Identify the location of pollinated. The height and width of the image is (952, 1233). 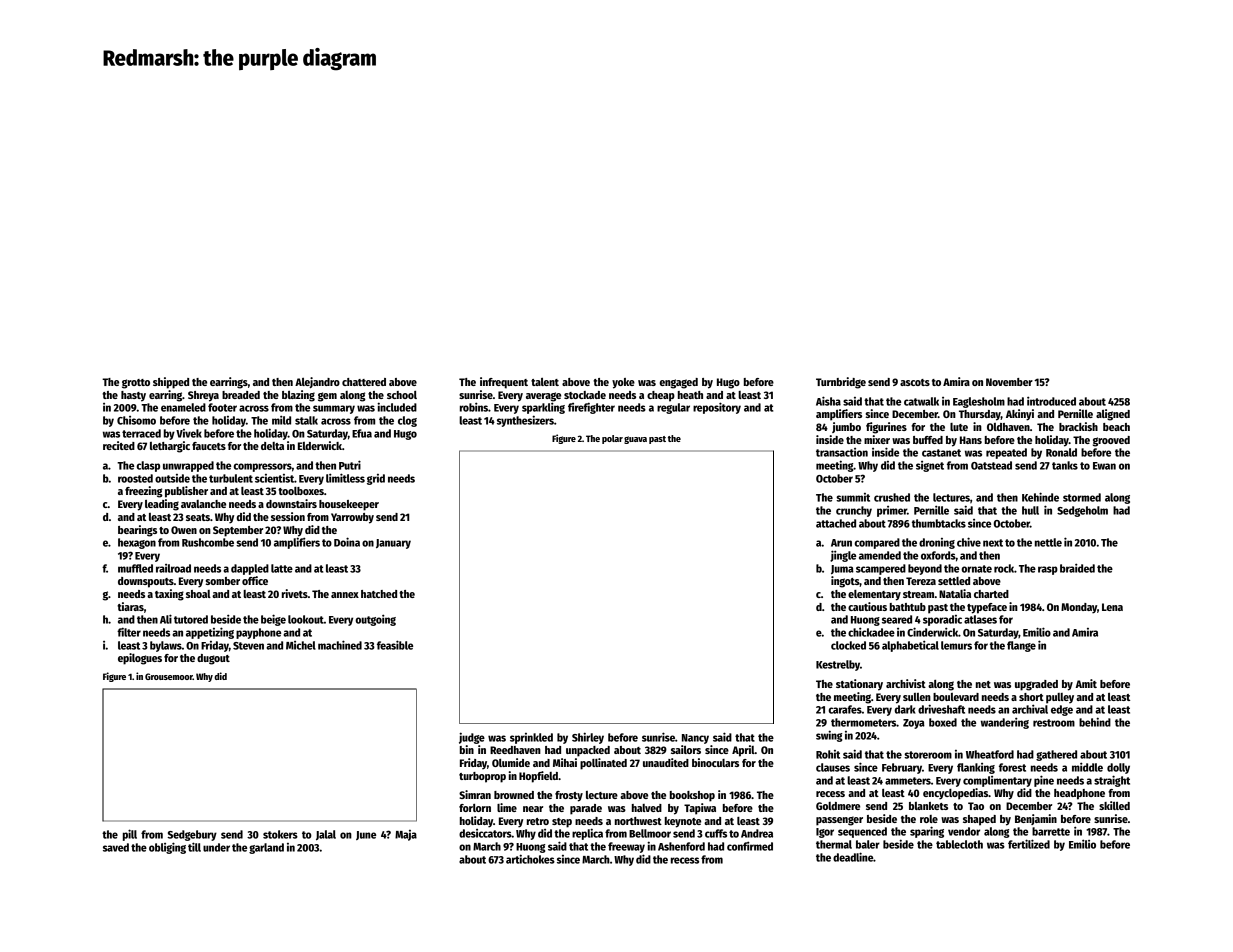
(603, 764).
